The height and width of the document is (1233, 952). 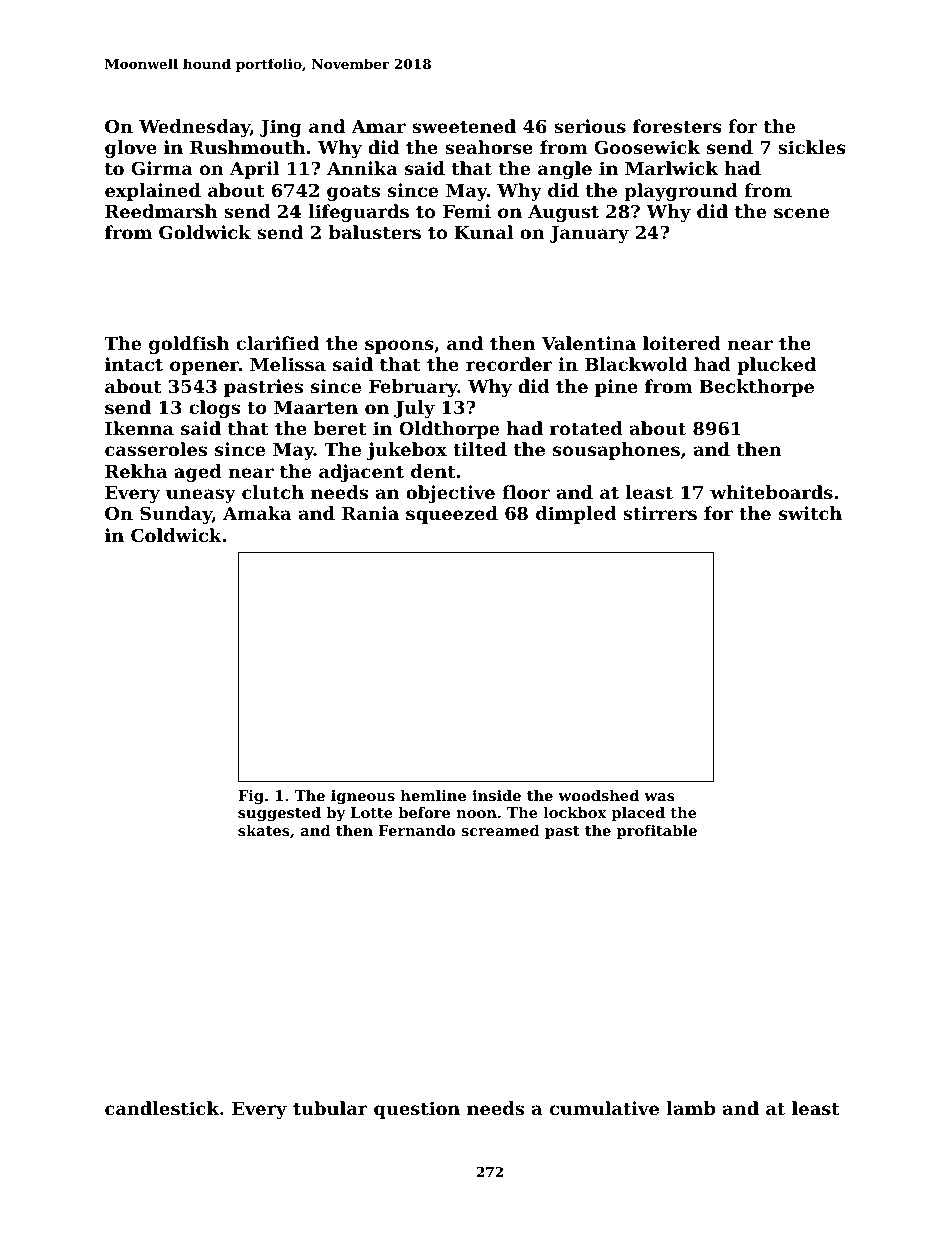 What do you see at coordinates (590, 126) in the document?
I see `serious` at bounding box center [590, 126].
